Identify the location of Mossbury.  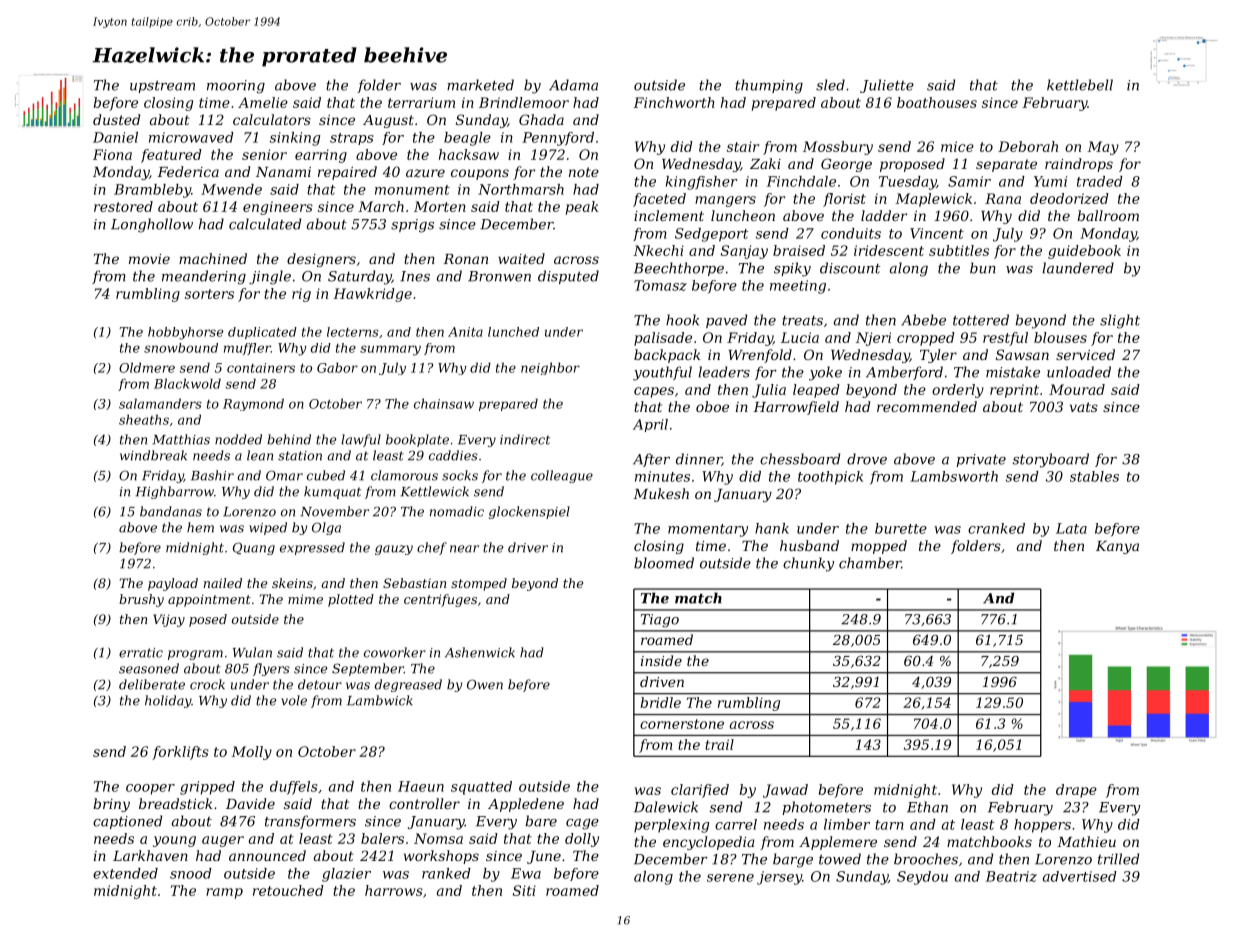
(838, 148).
